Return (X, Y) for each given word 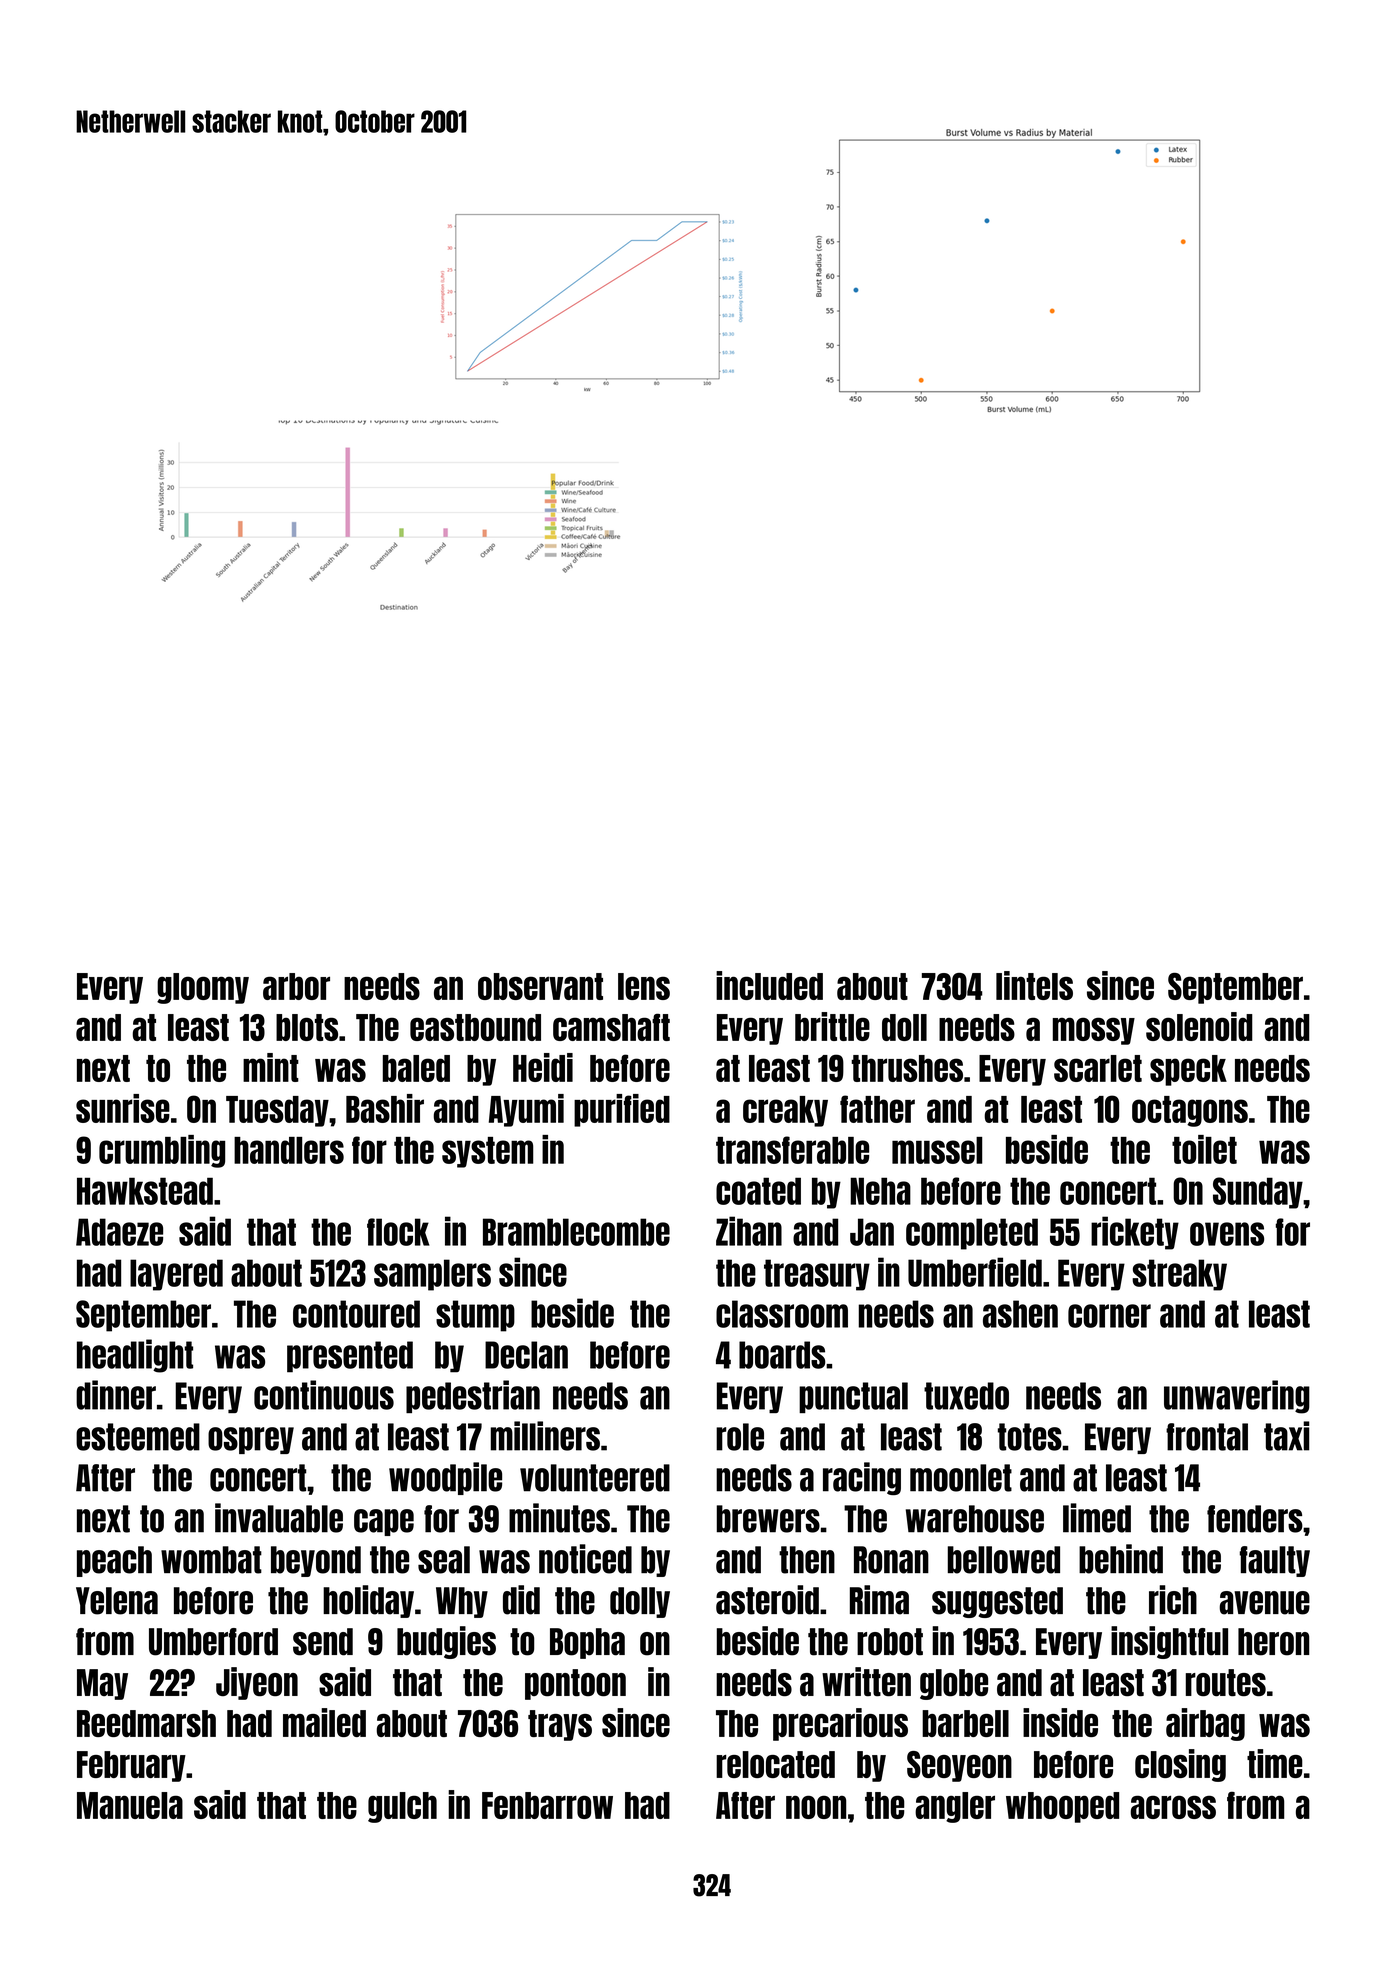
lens (644, 986)
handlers (289, 1150)
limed (1097, 1518)
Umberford (213, 1642)
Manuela (130, 1805)
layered (176, 1275)
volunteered (595, 1478)
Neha (880, 1191)
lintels (1034, 985)
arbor (296, 986)
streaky (1179, 1275)
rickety (1135, 1233)
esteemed (138, 1437)
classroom (782, 1314)
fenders (1255, 1519)
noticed (585, 1559)
